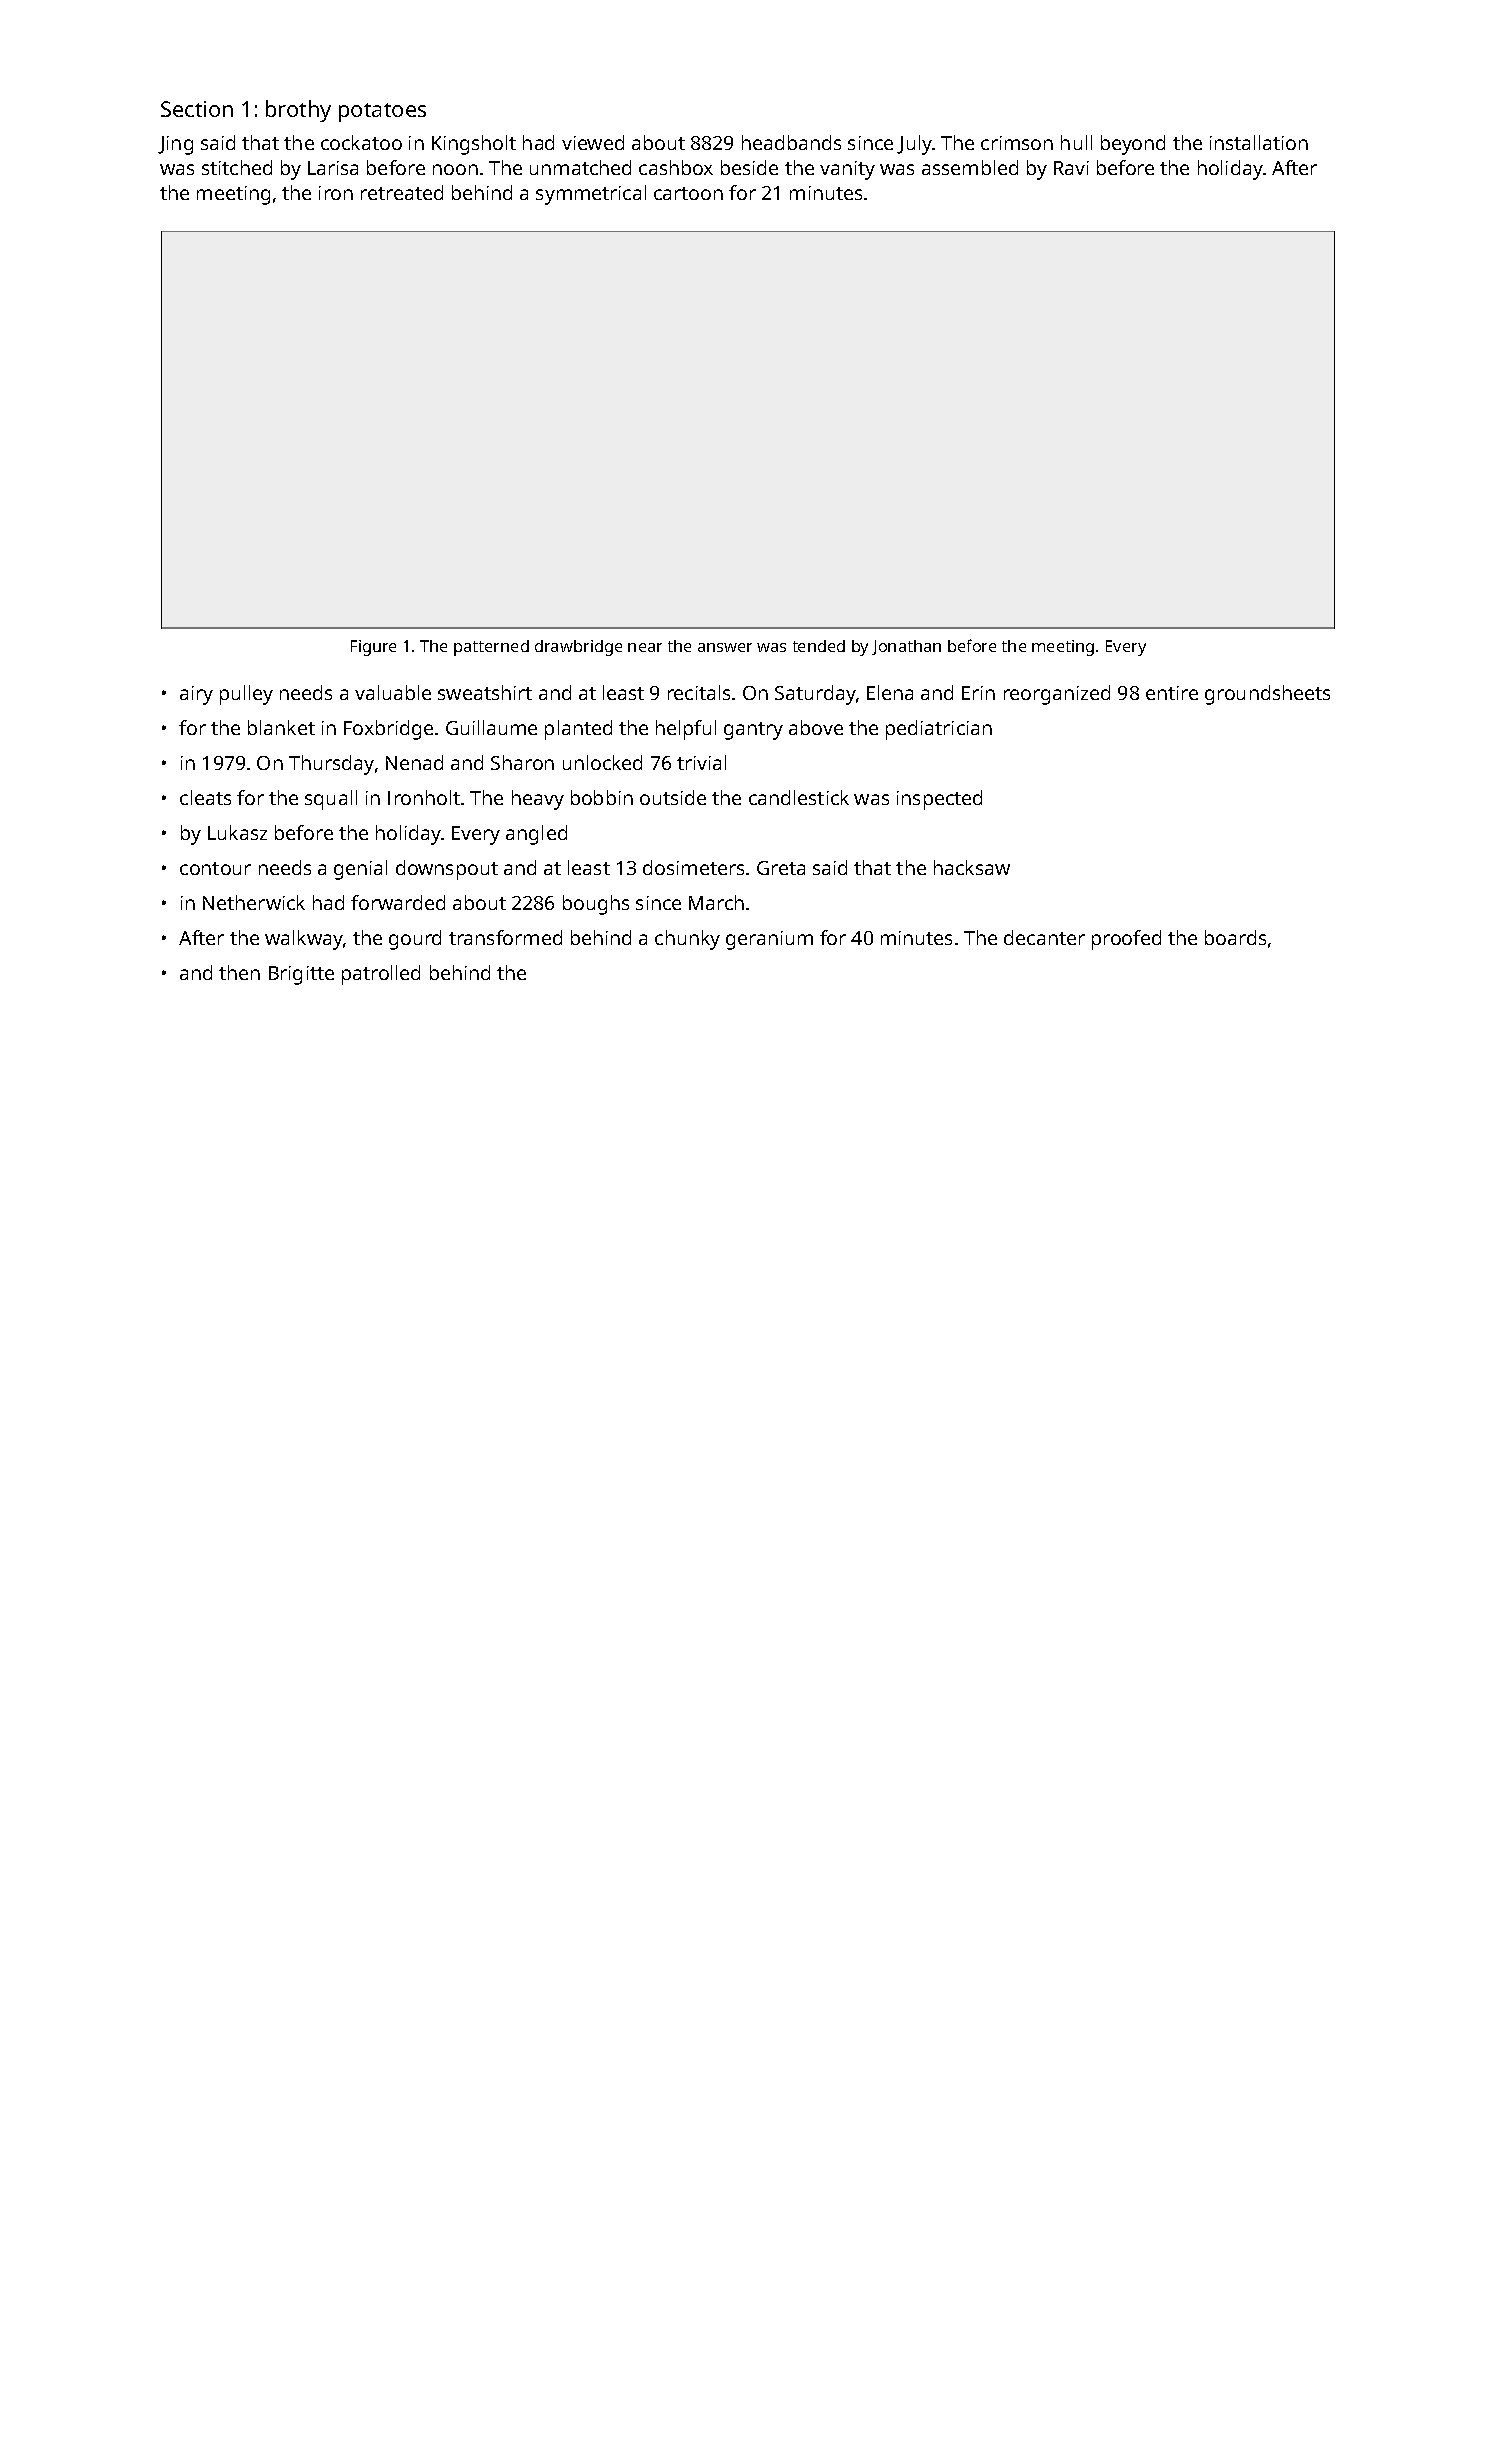  What do you see at coordinates (1172, 693) in the screenshot?
I see `entire` at bounding box center [1172, 693].
